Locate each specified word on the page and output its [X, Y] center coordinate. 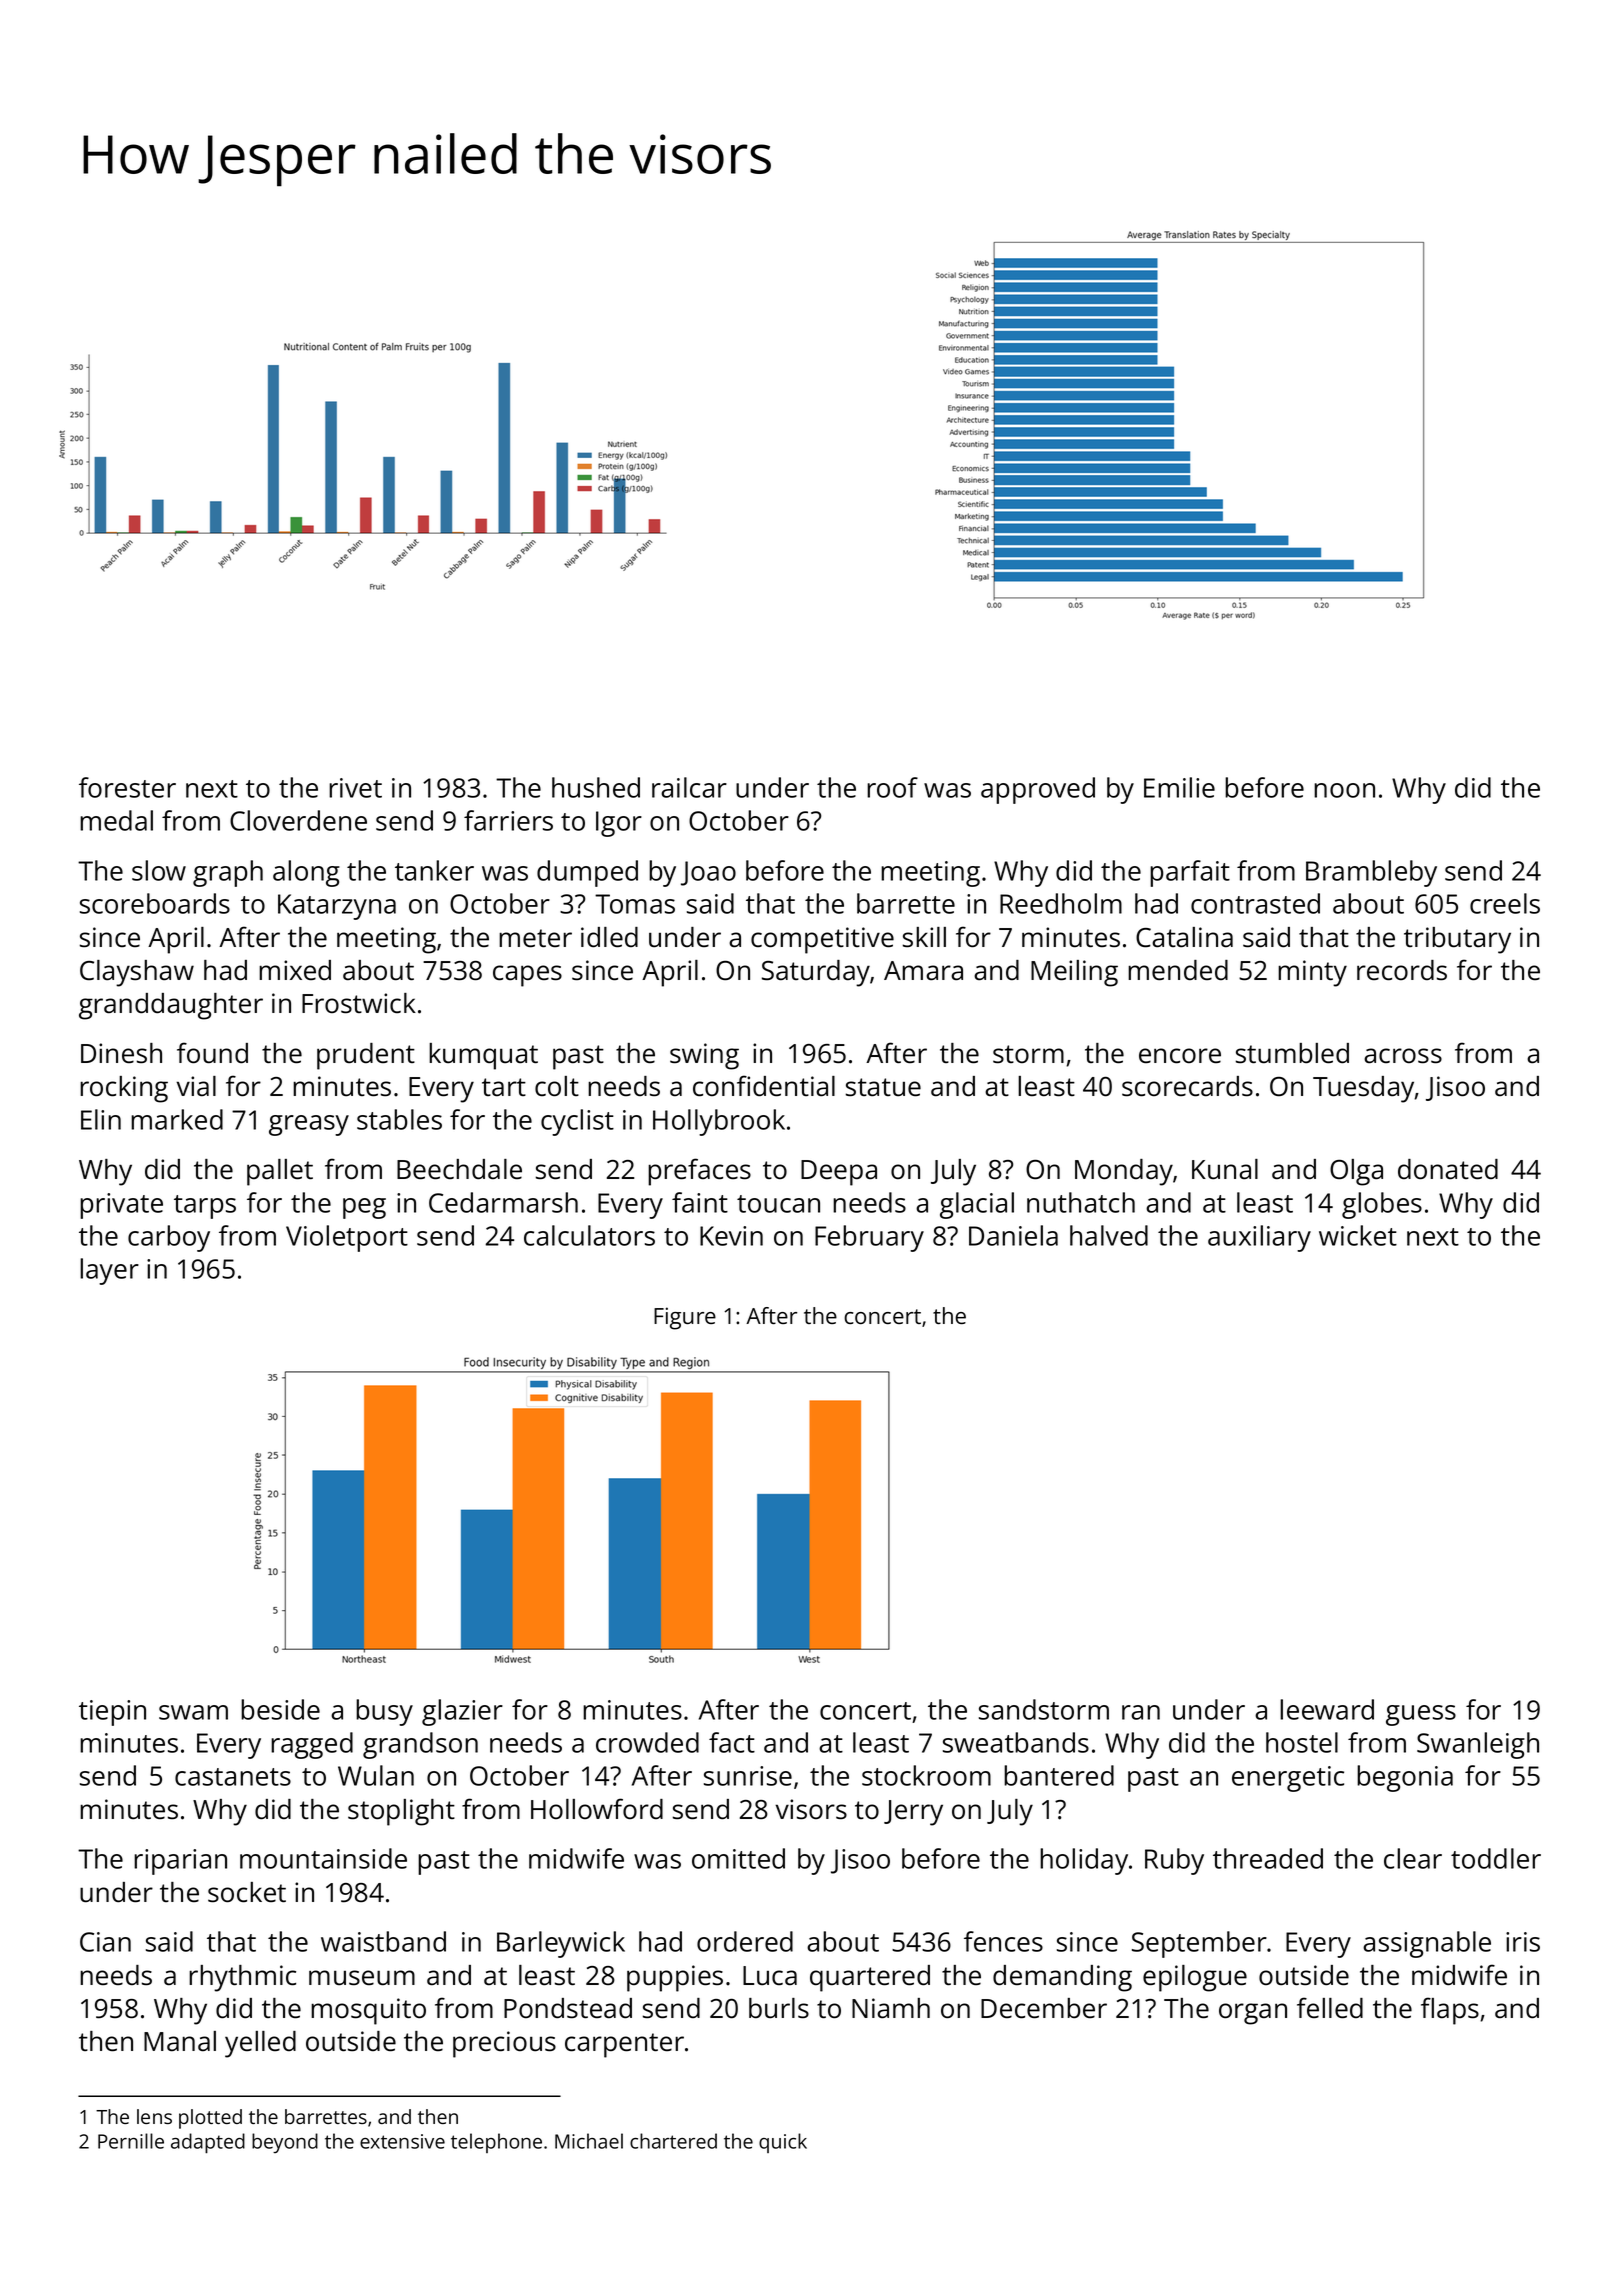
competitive [822, 940]
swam [193, 1712]
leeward [1327, 1709]
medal [116, 820]
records [1402, 970]
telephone [496, 2143]
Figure [685, 1318]
